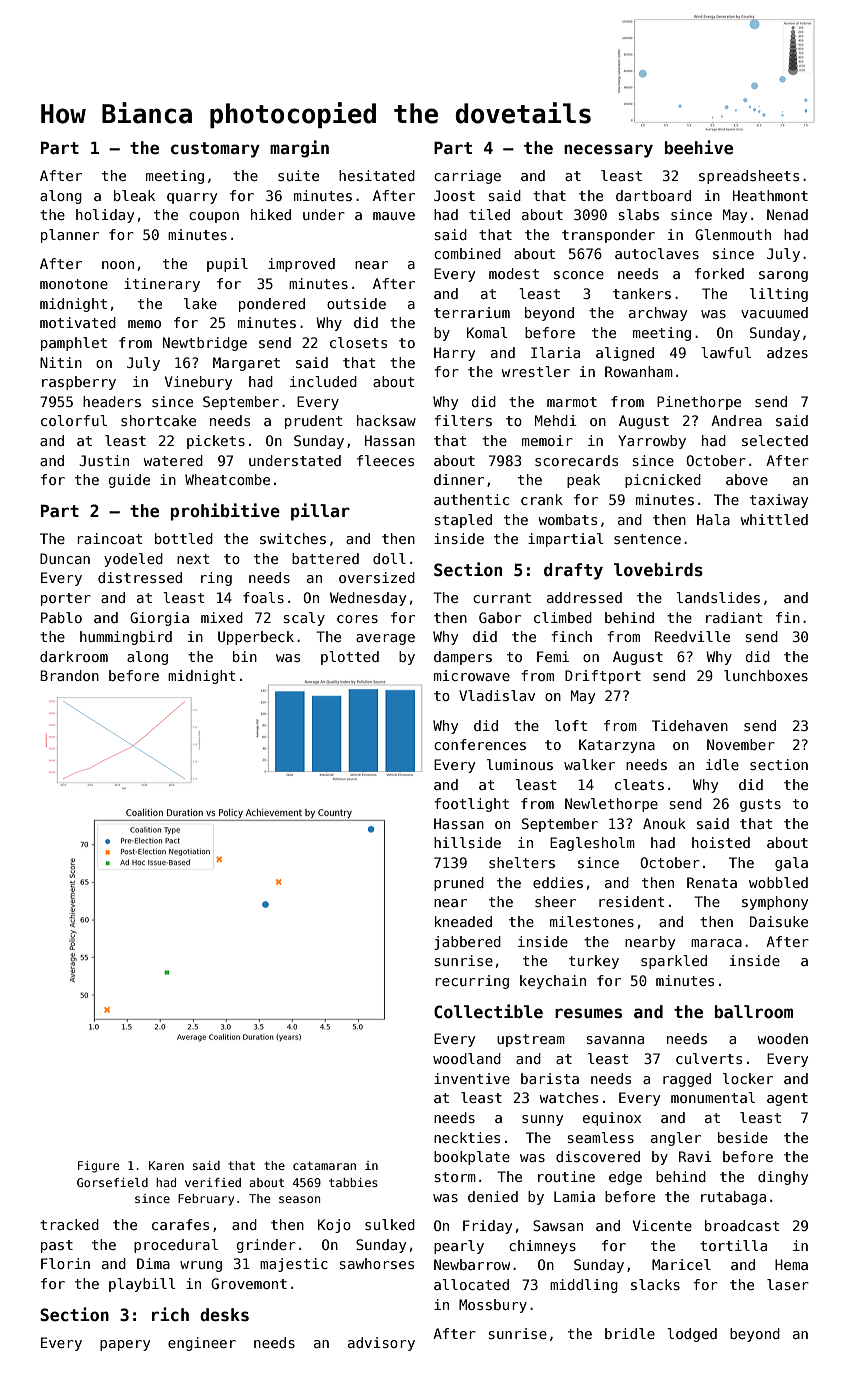  I want to click on wooden, so click(782, 1038).
